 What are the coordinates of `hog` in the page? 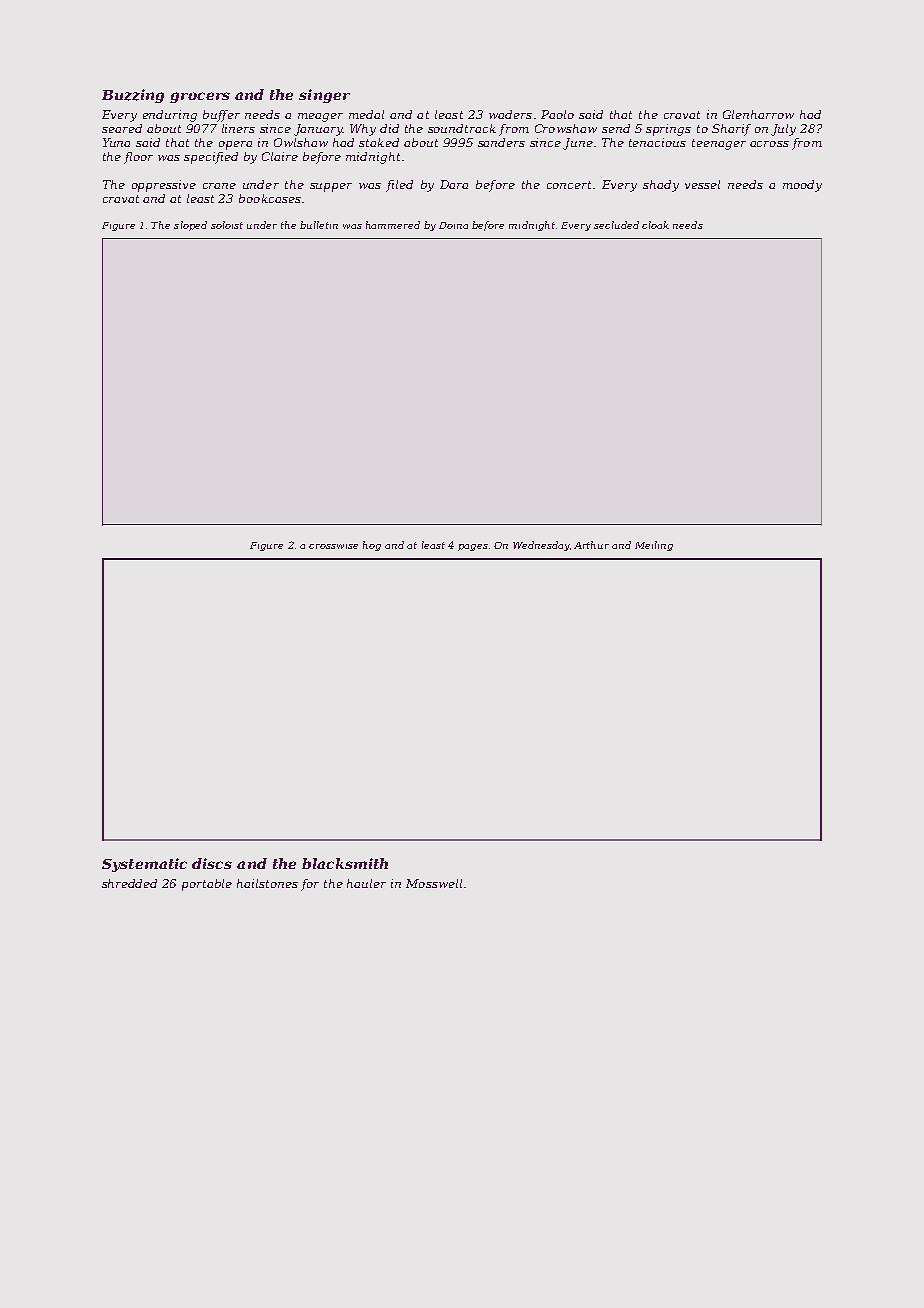 It's located at (372, 546).
